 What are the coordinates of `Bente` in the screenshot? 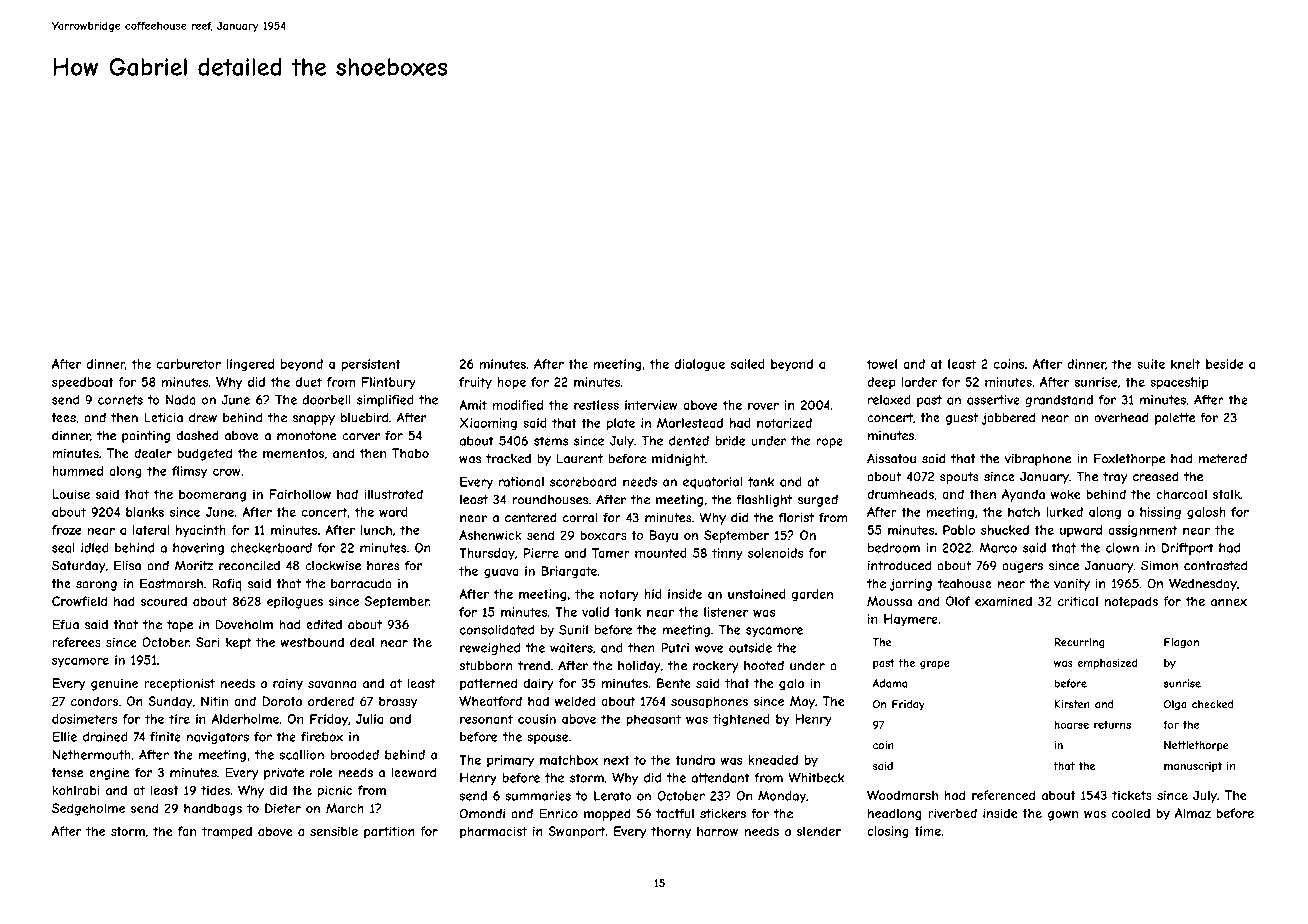 It's located at (674, 683).
